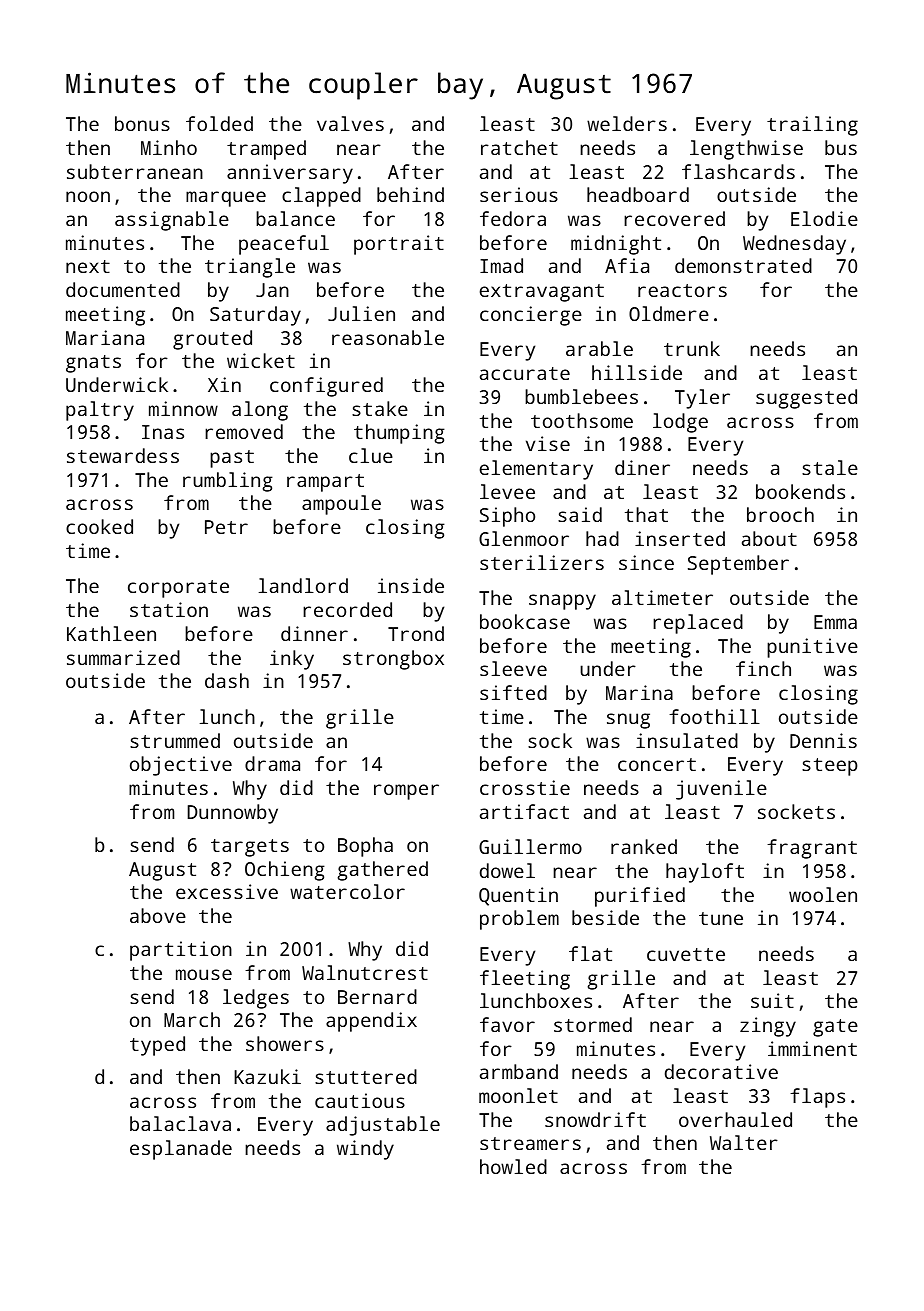 The width and height of the document is (924, 1311). What do you see at coordinates (181, 1150) in the document?
I see `esplanade` at bounding box center [181, 1150].
